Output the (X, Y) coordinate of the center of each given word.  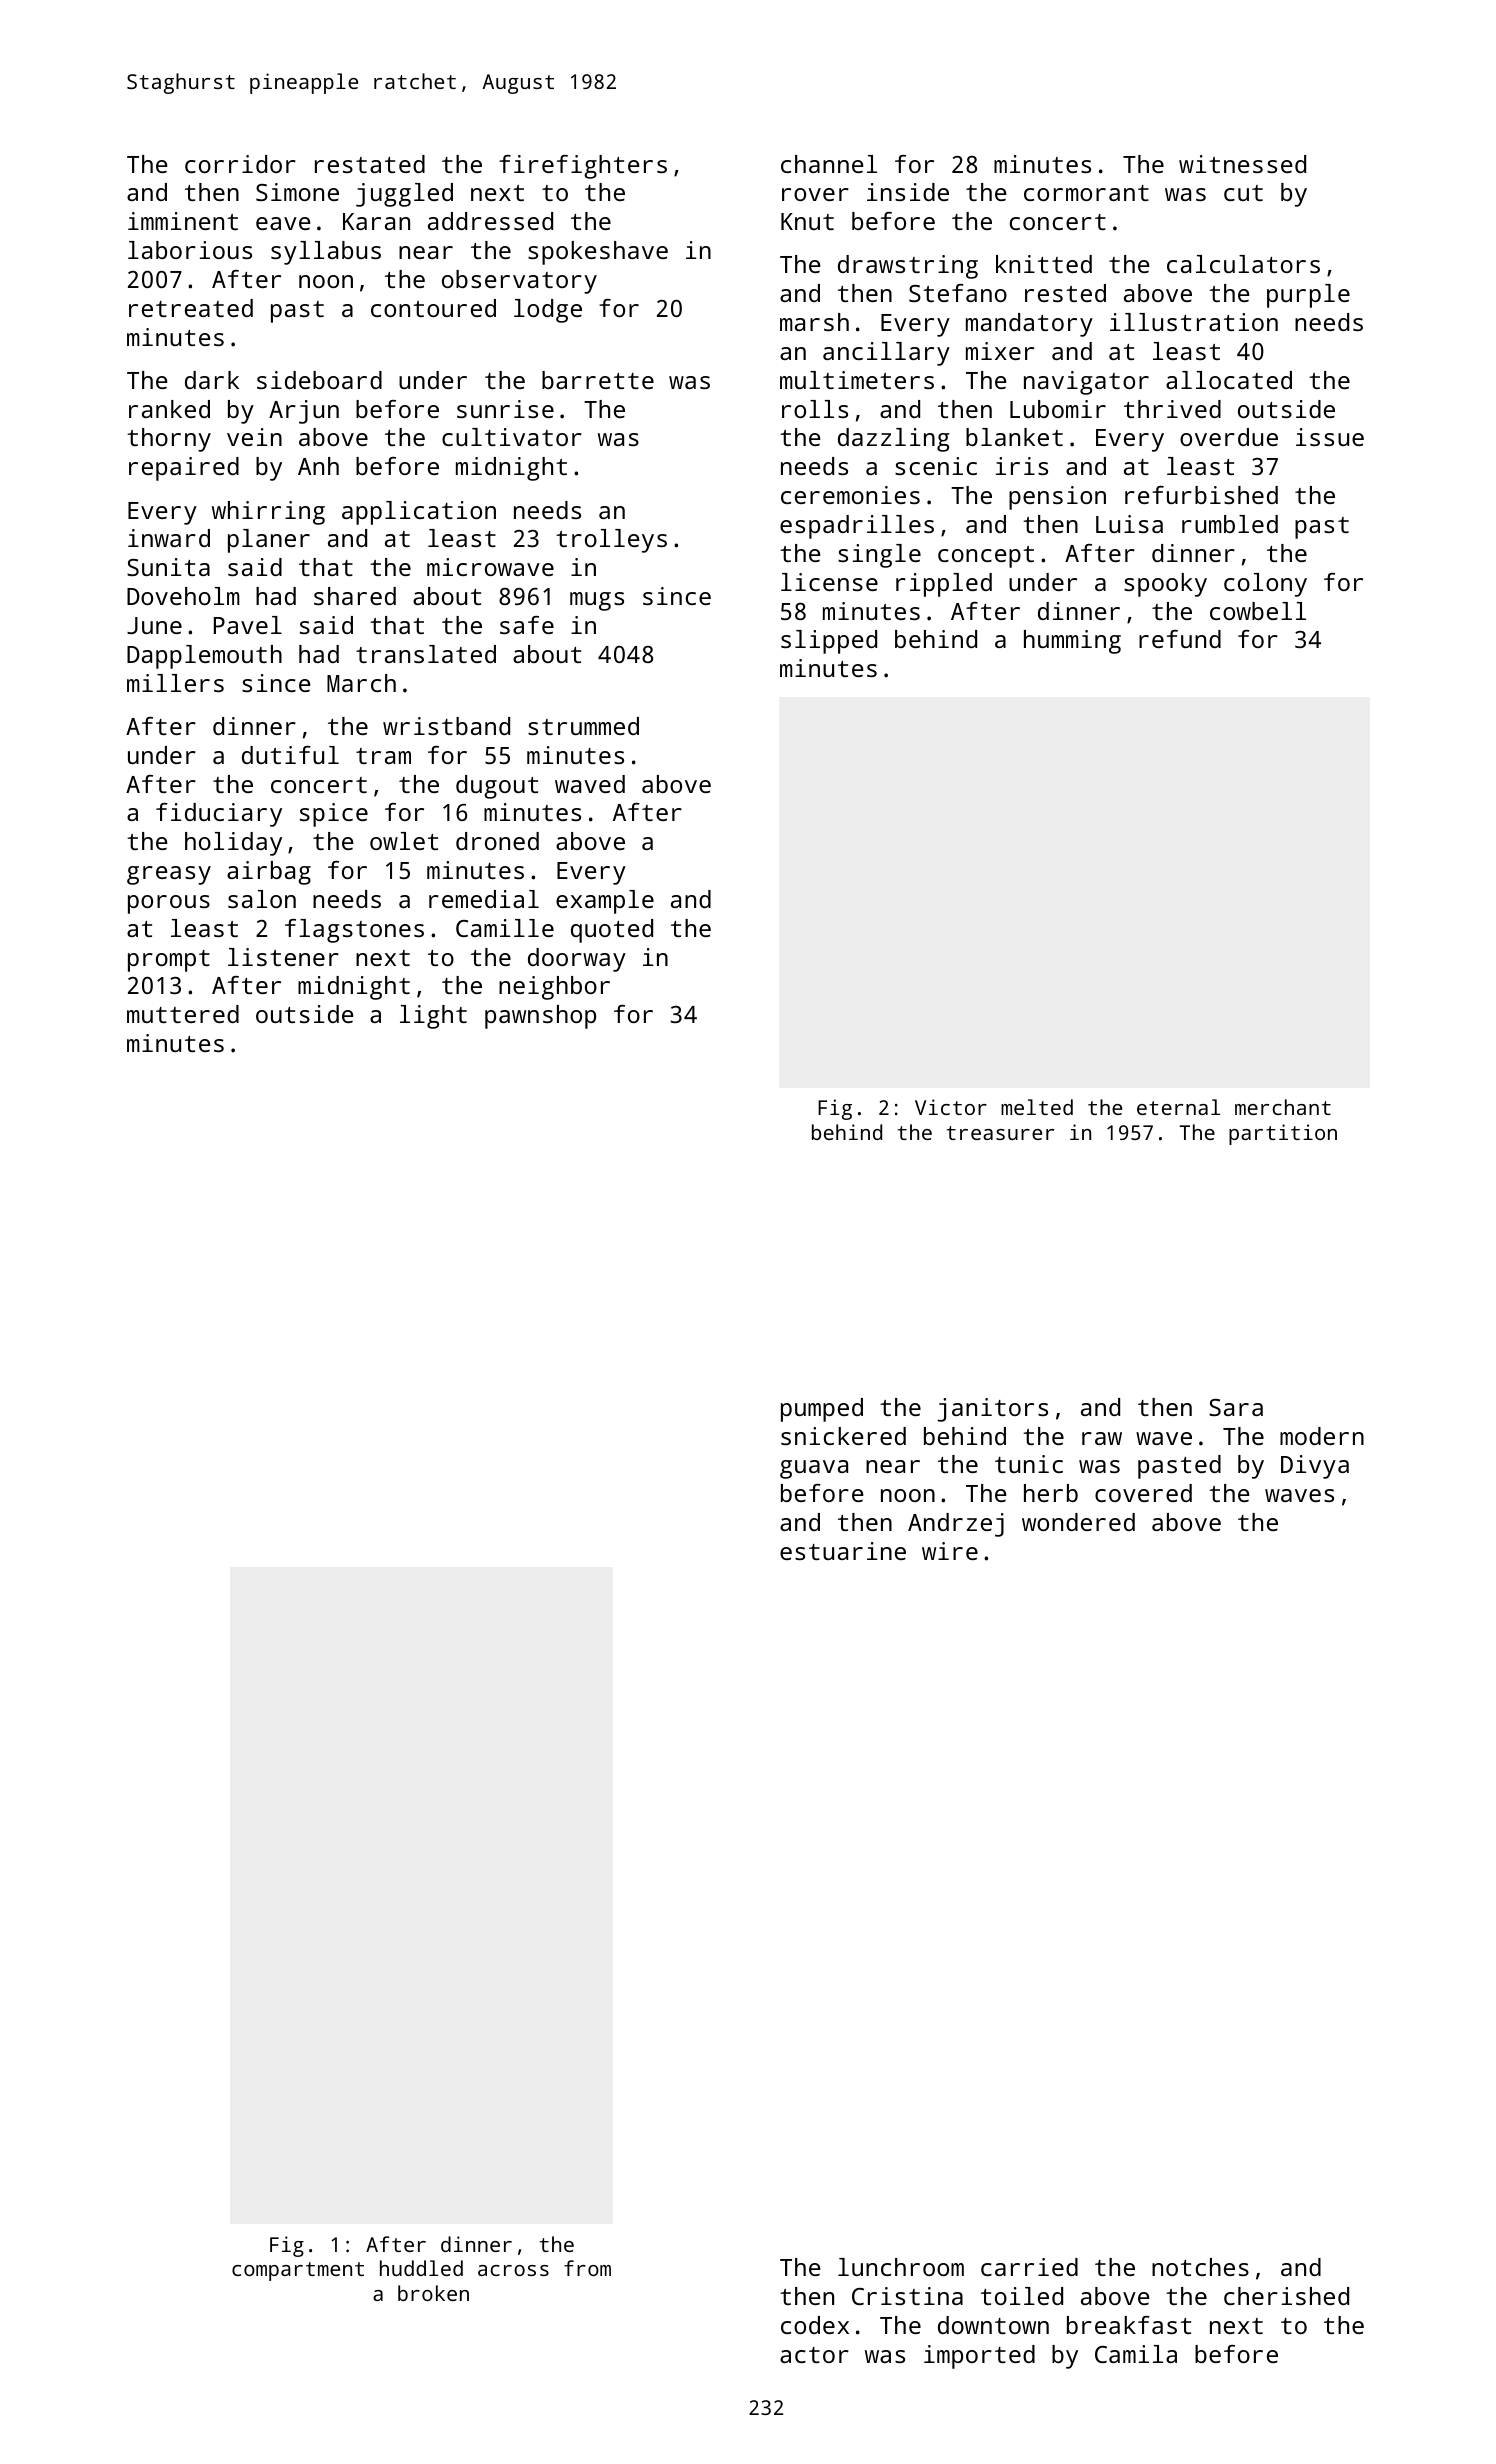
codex (815, 2325)
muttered (183, 1014)
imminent (183, 221)
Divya (1315, 1467)
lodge (548, 311)
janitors (993, 1410)
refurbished (1201, 495)
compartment (298, 2271)
